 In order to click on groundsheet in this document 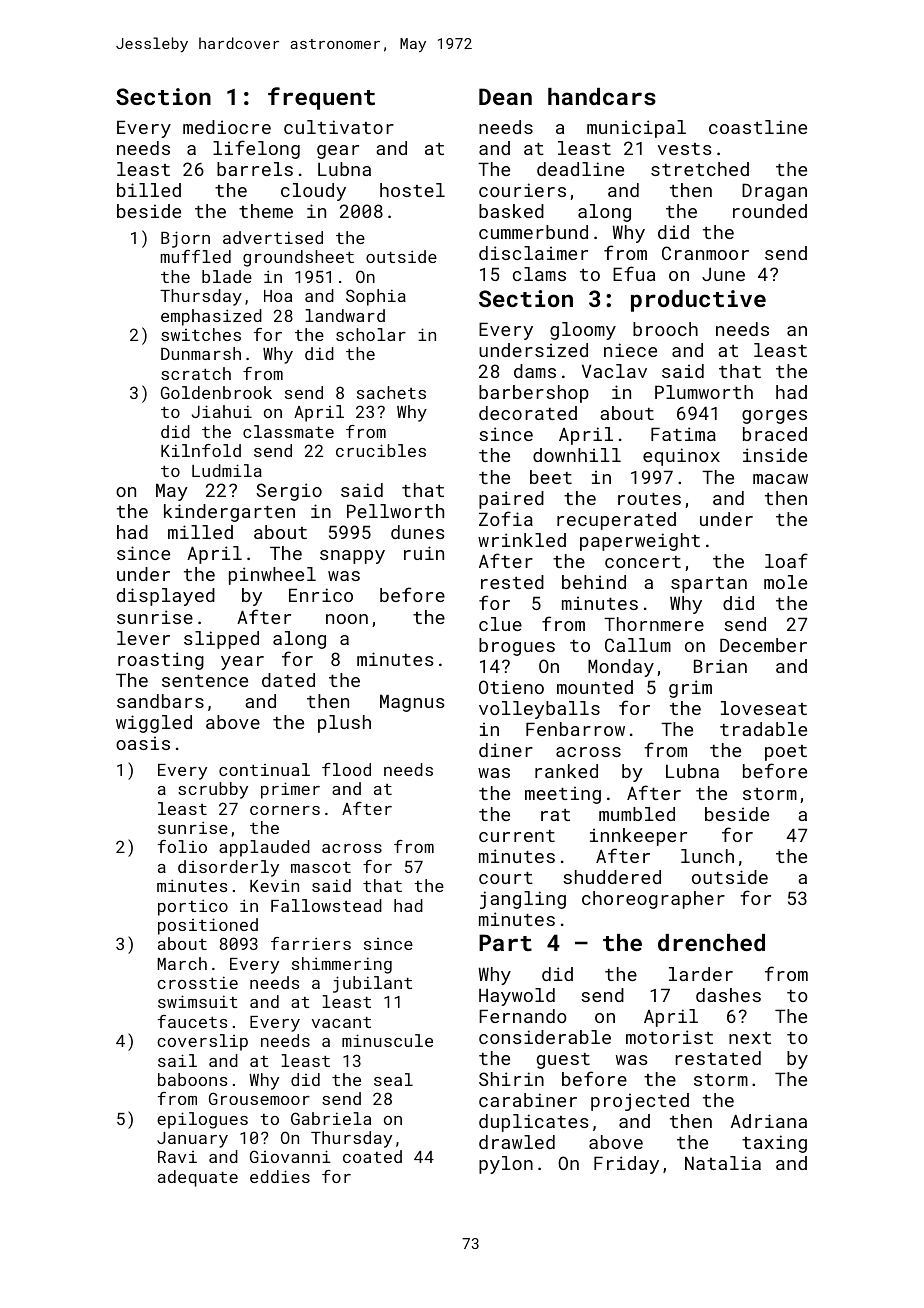, I will do `click(298, 258)`.
